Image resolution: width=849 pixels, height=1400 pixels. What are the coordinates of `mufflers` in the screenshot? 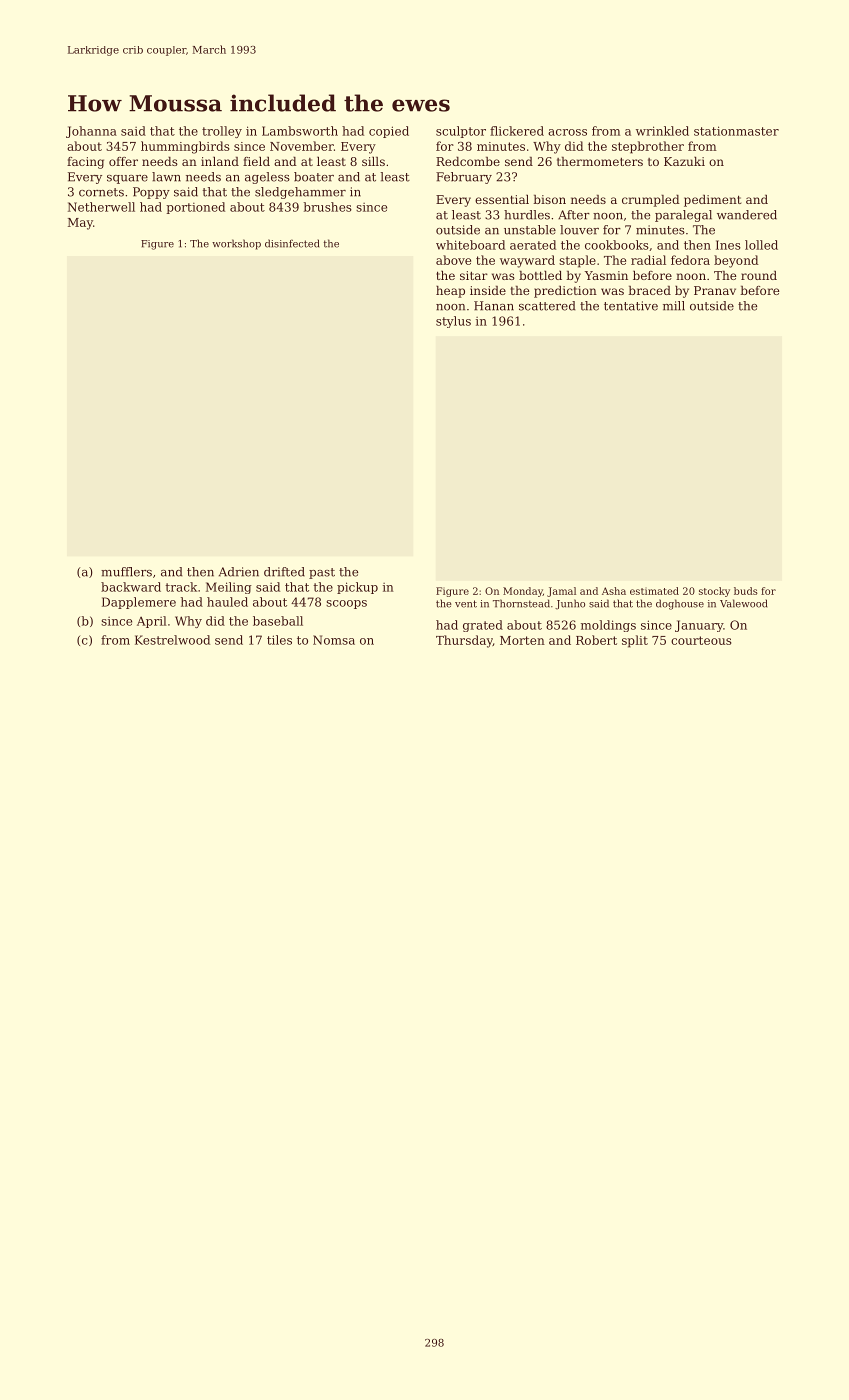 It's located at (126, 572).
